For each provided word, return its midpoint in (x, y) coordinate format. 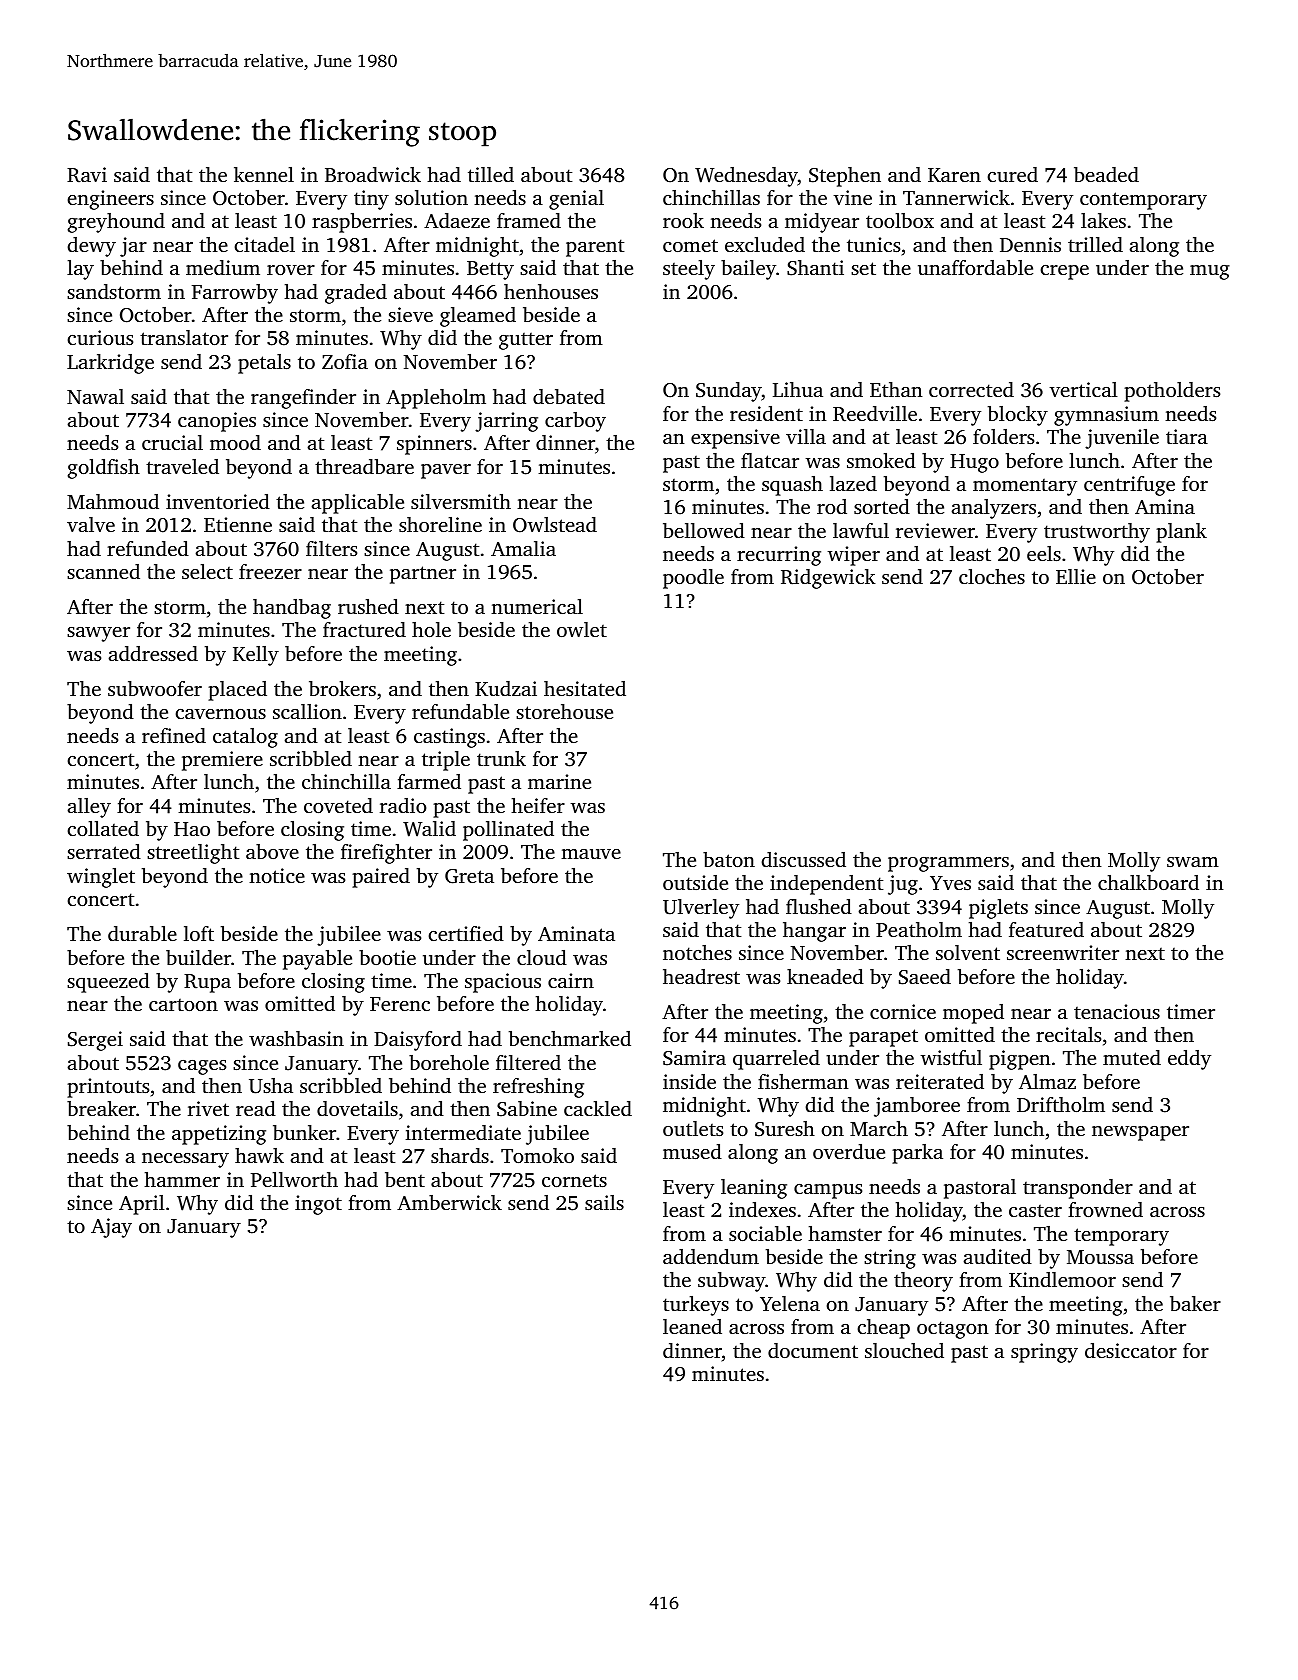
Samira (694, 1058)
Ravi (87, 175)
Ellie (1076, 576)
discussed (803, 859)
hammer (182, 1179)
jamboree (917, 1107)
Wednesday (746, 177)
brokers (342, 688)
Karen (954, 175)
